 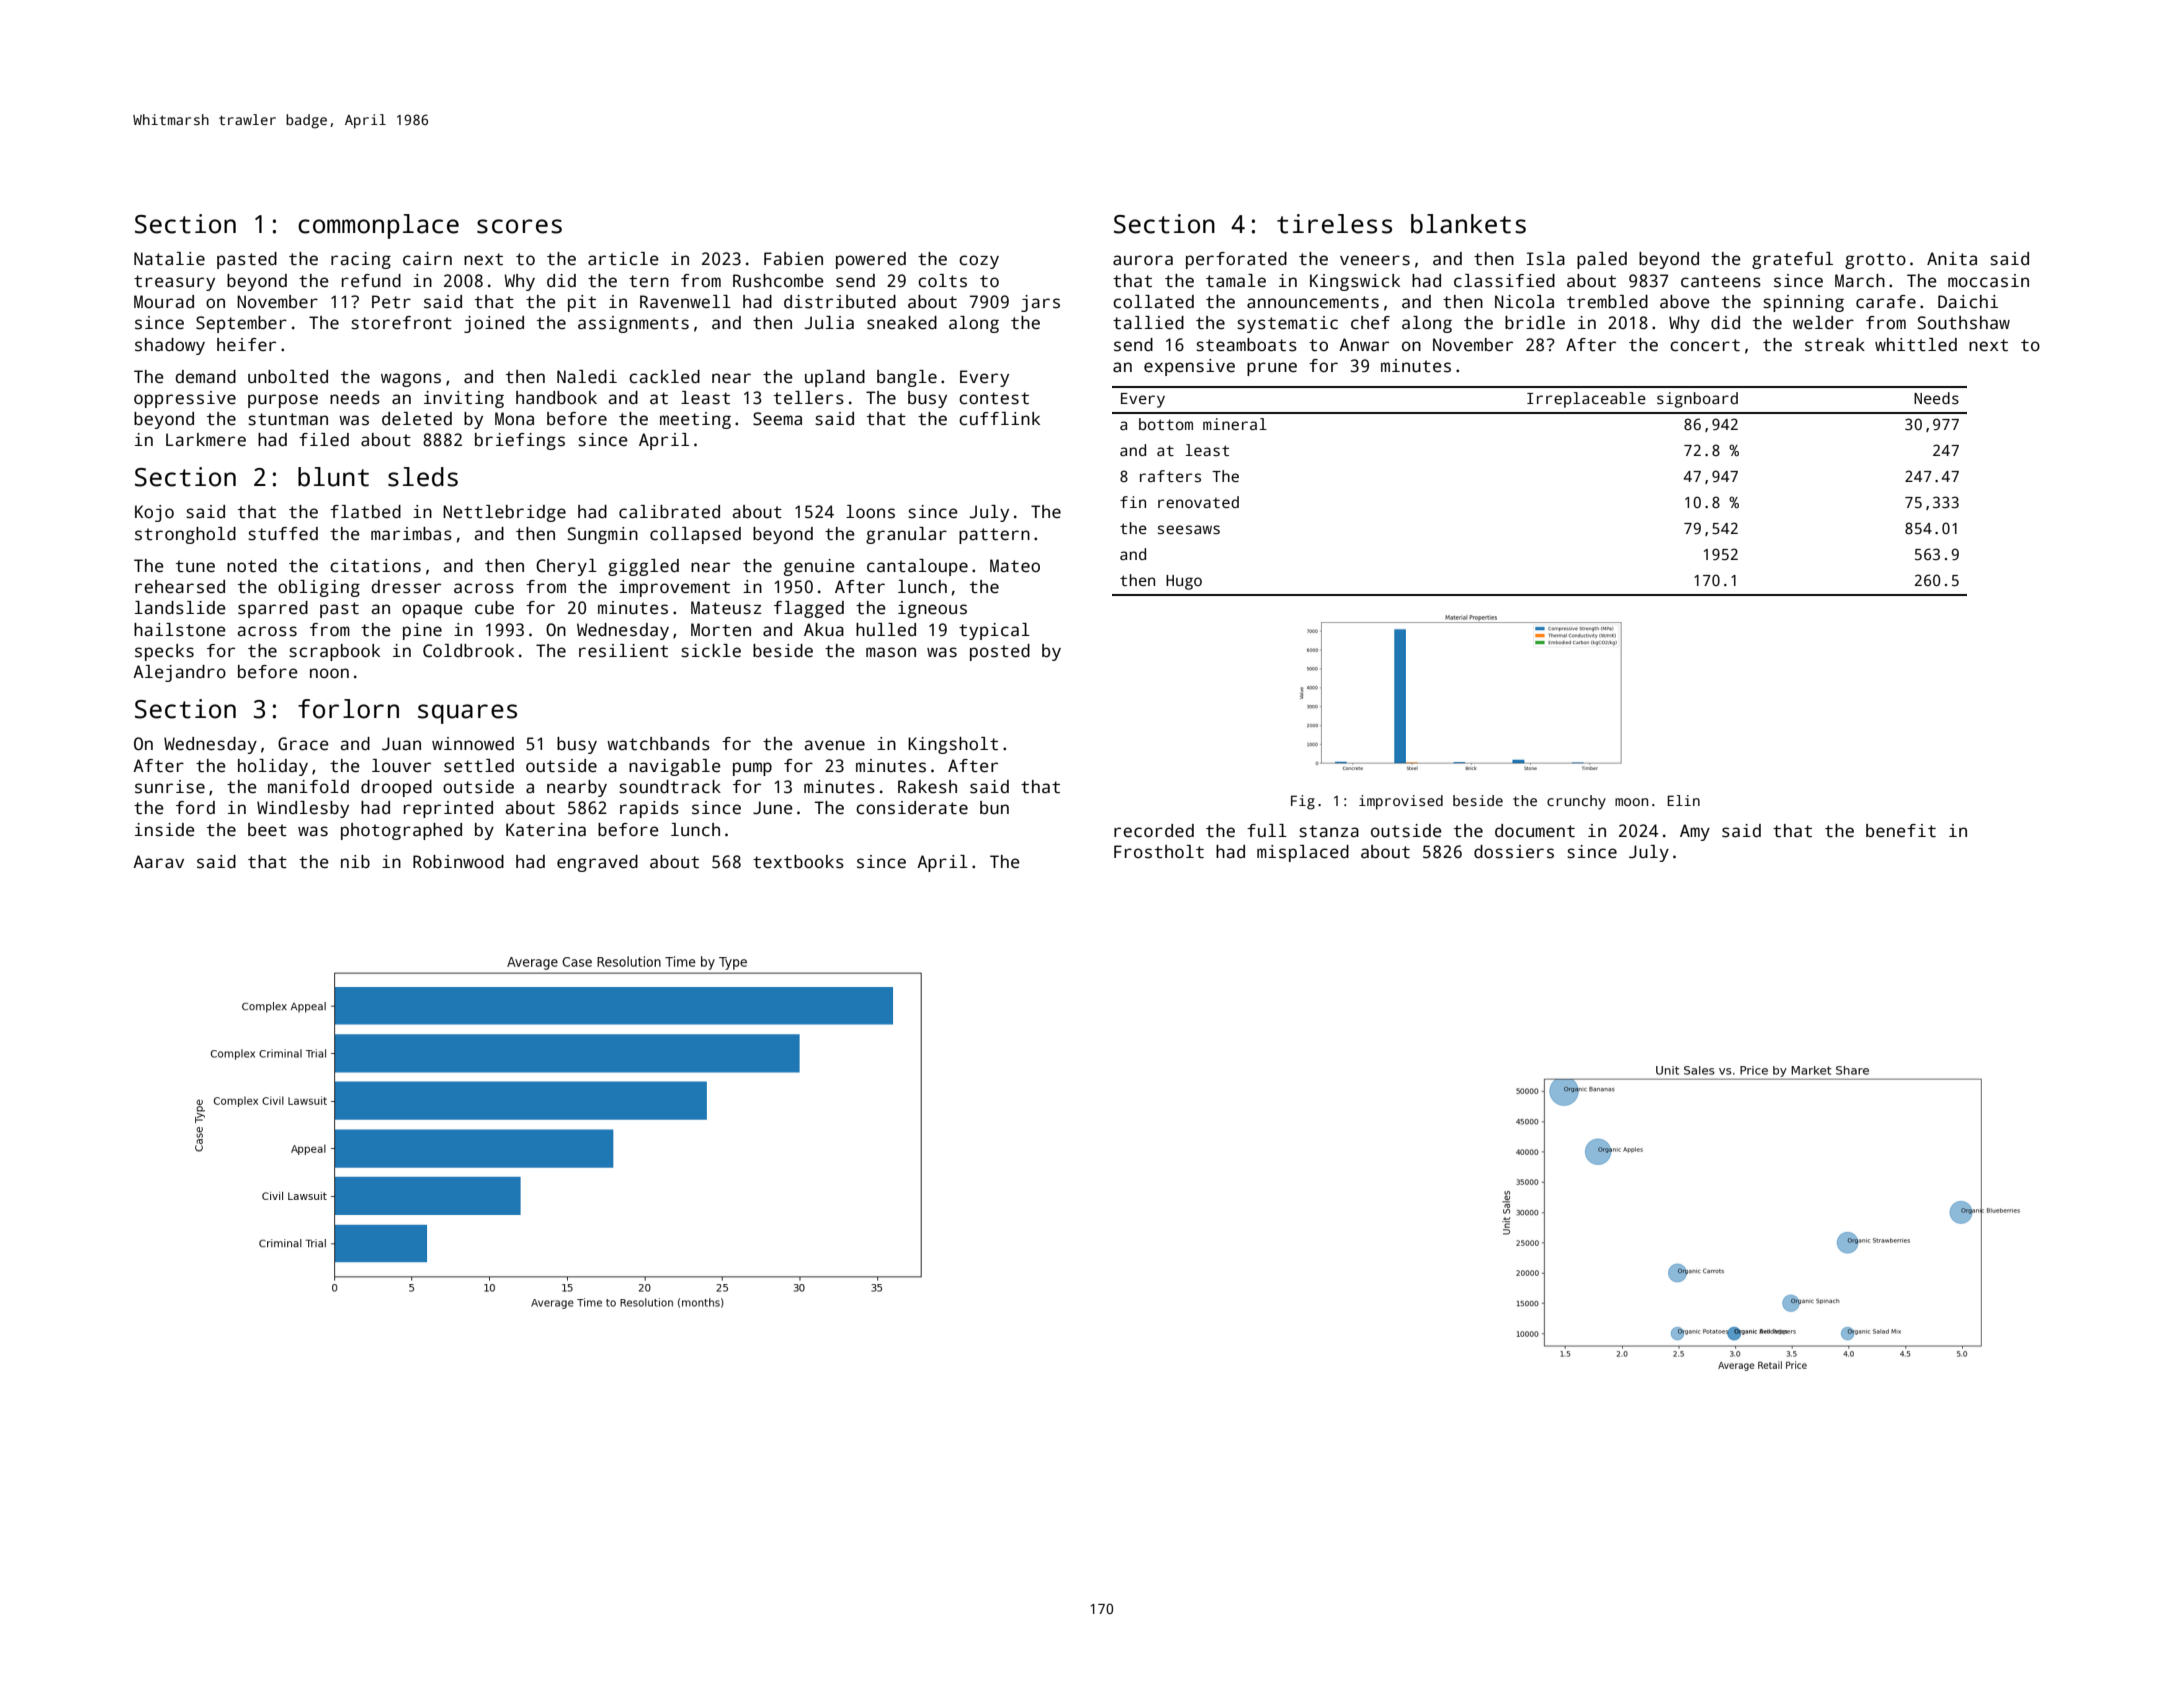 What do you see at coordinates (1916, 345) in the page?
I see `whittled` at bounding box center [1916, 345].
